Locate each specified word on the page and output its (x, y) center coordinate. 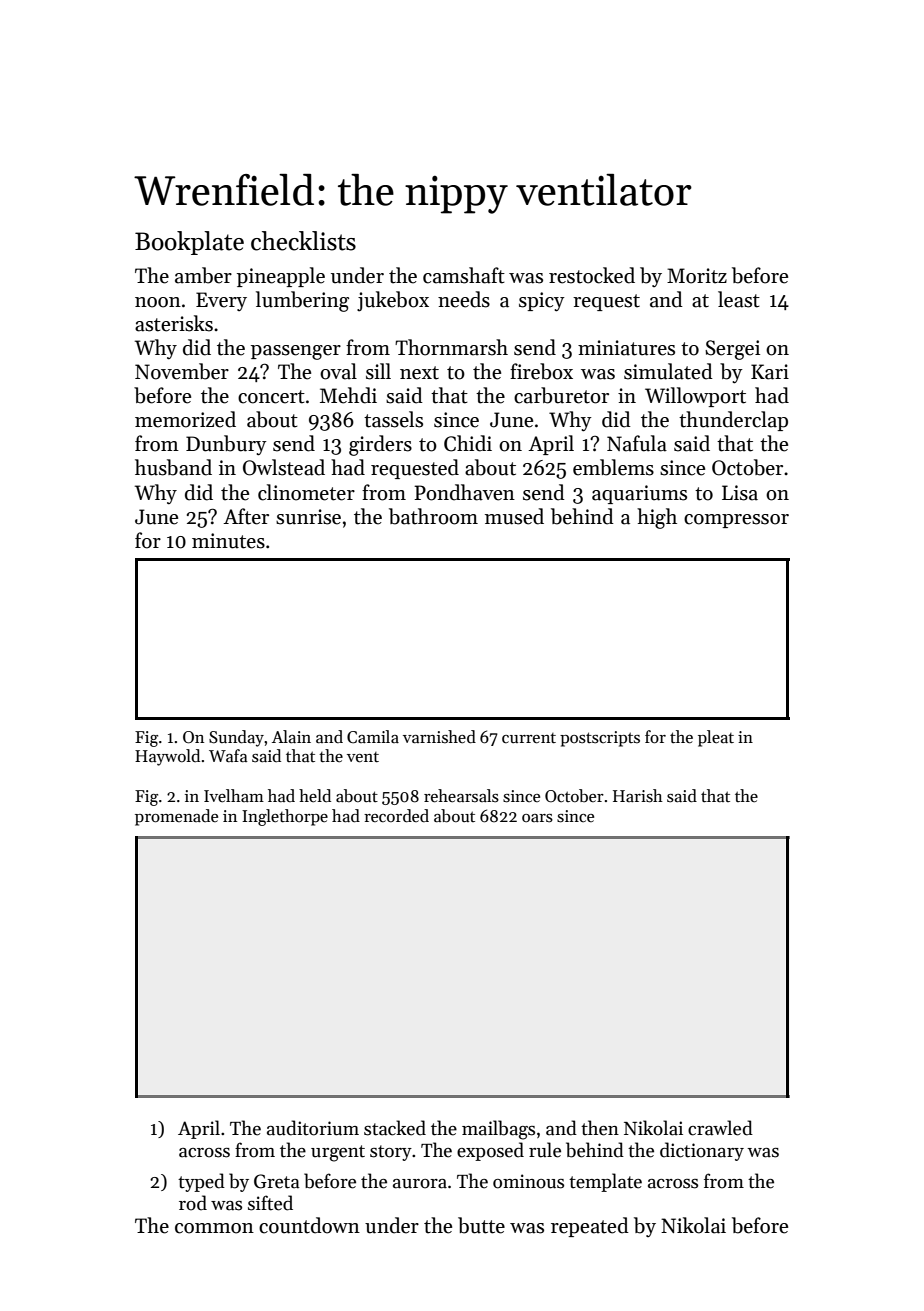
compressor (736, 521)
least (739, 299)
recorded (396, 816)
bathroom (433, 516)
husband (173, 467)
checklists (303, 241)
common (214, 1228)
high (657, 518)
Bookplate (189, 243)
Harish (638, 796)
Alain (291, 737)
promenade (176, 817)
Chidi (468, 443)
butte (481, 1225)
